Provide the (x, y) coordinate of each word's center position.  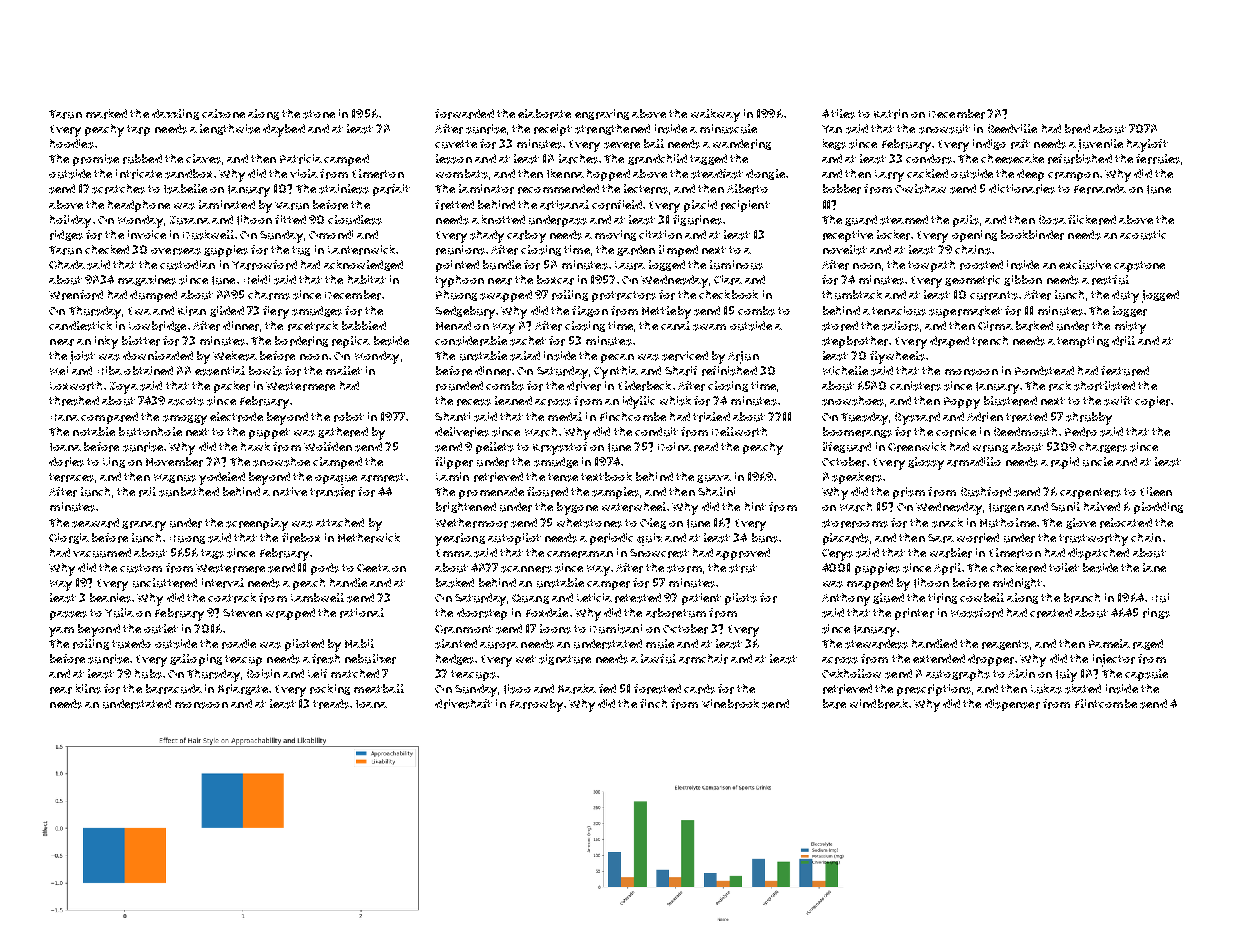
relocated (1126, 523)
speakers (857, 478)
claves (203, 159)
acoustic (1143, 235)
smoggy (185, 420)
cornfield (617, 205)
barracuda (174, 689)
